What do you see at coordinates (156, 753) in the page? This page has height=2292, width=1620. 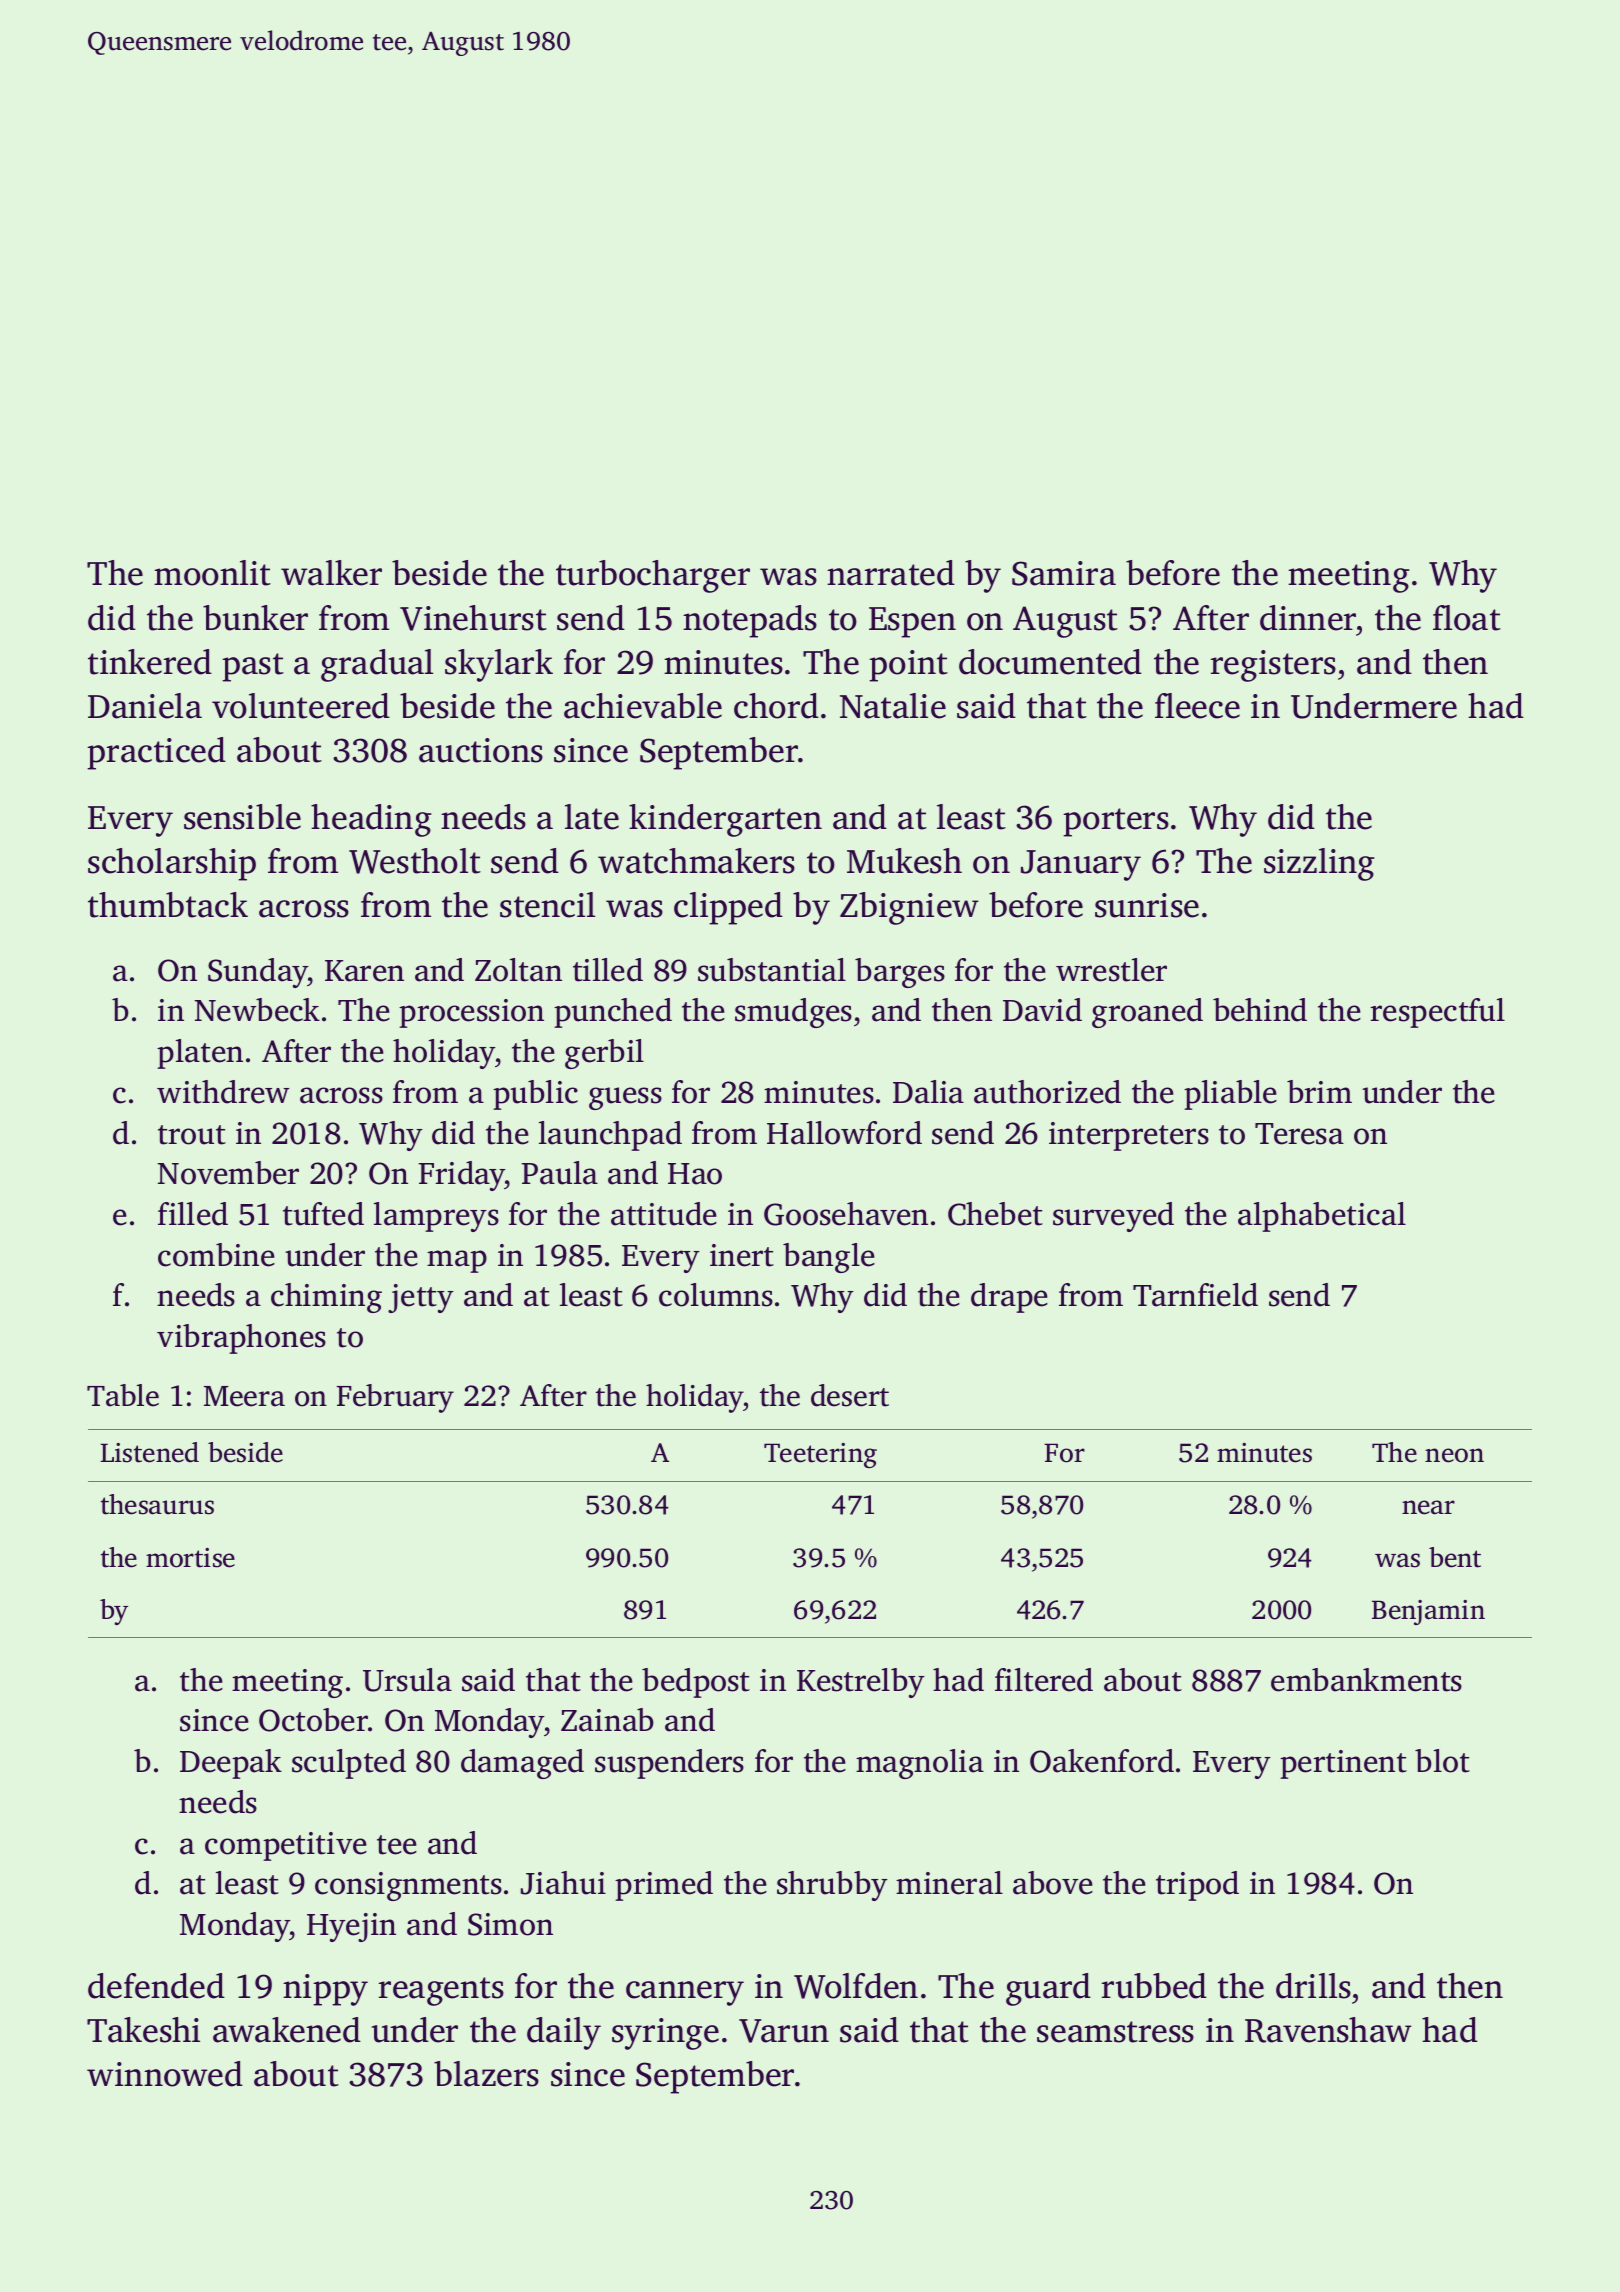 I see `practiced` at bounding box center [156, 753].
